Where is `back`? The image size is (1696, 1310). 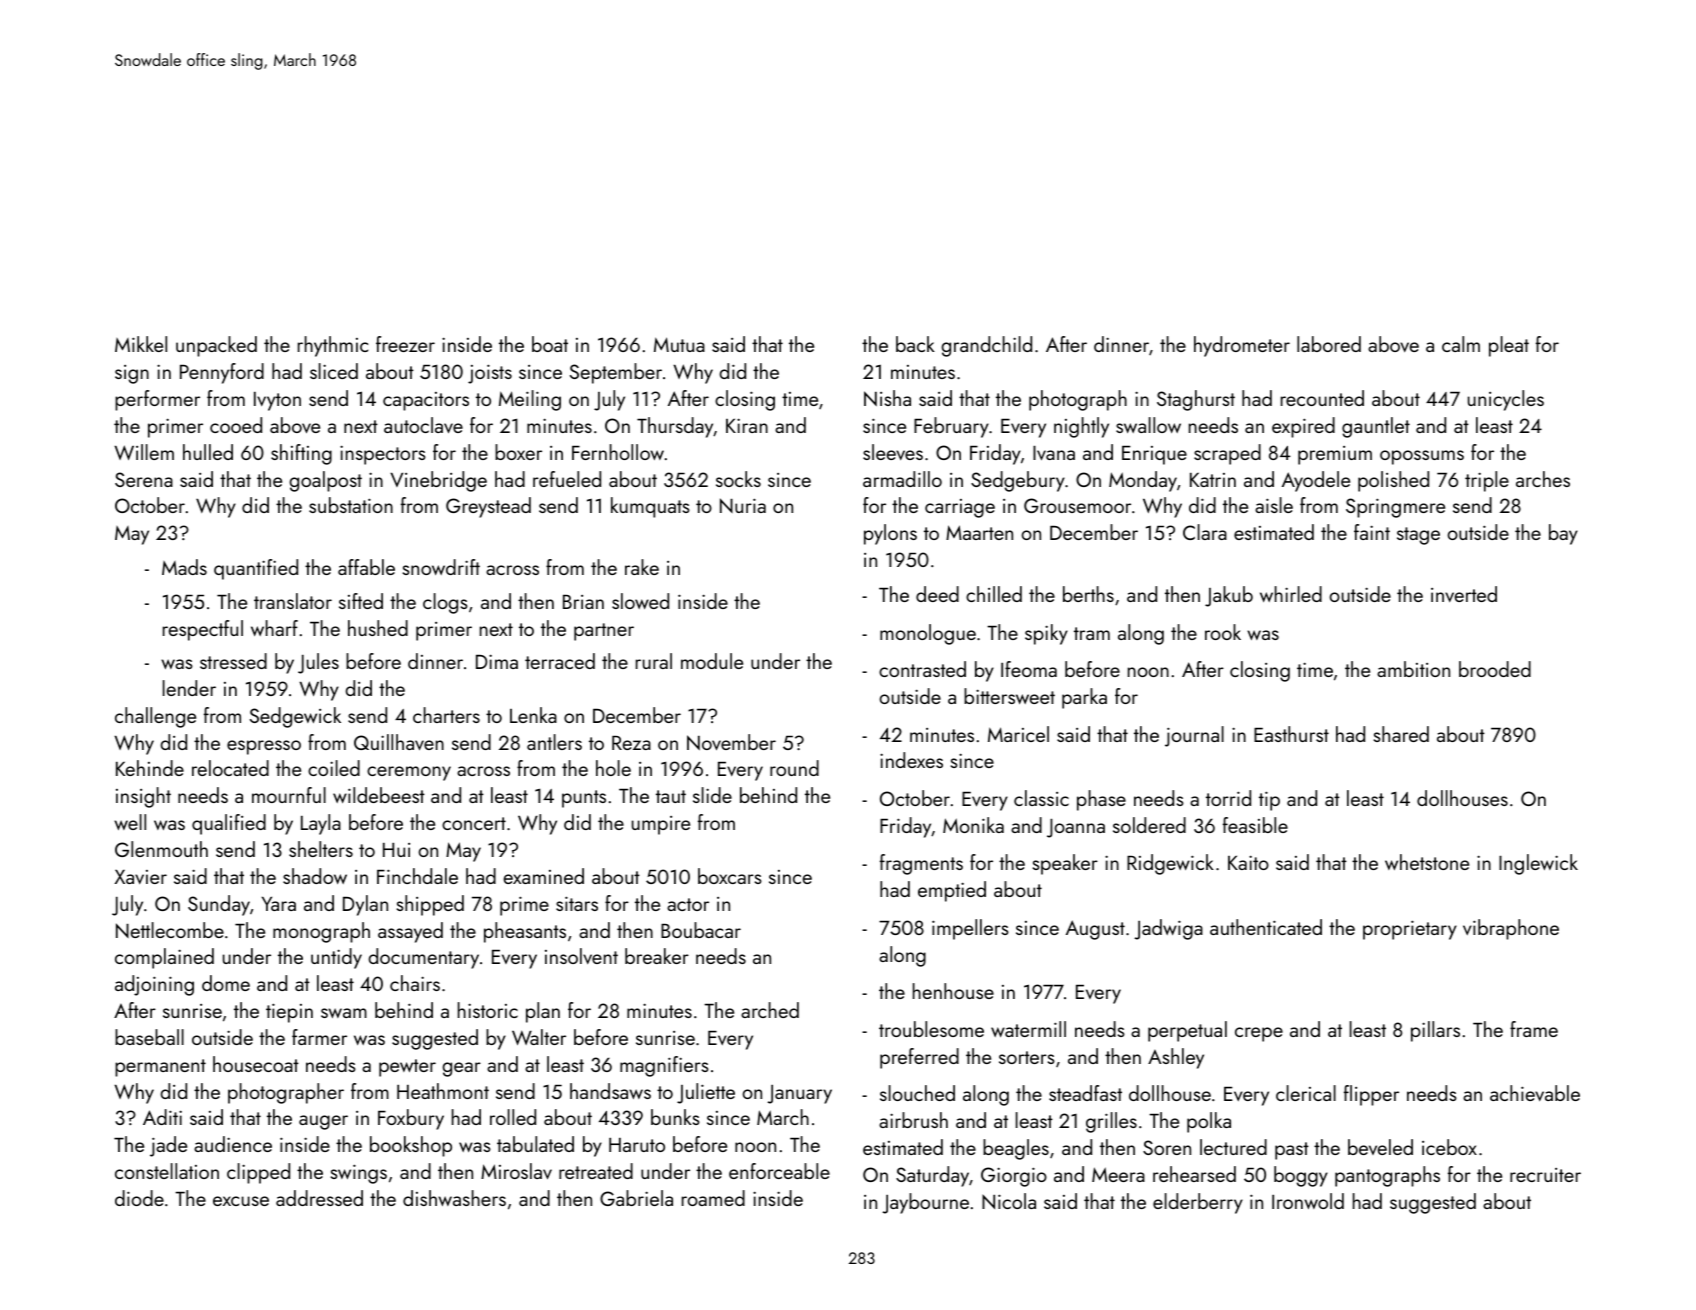 back is located at coordinates (915, 344).
